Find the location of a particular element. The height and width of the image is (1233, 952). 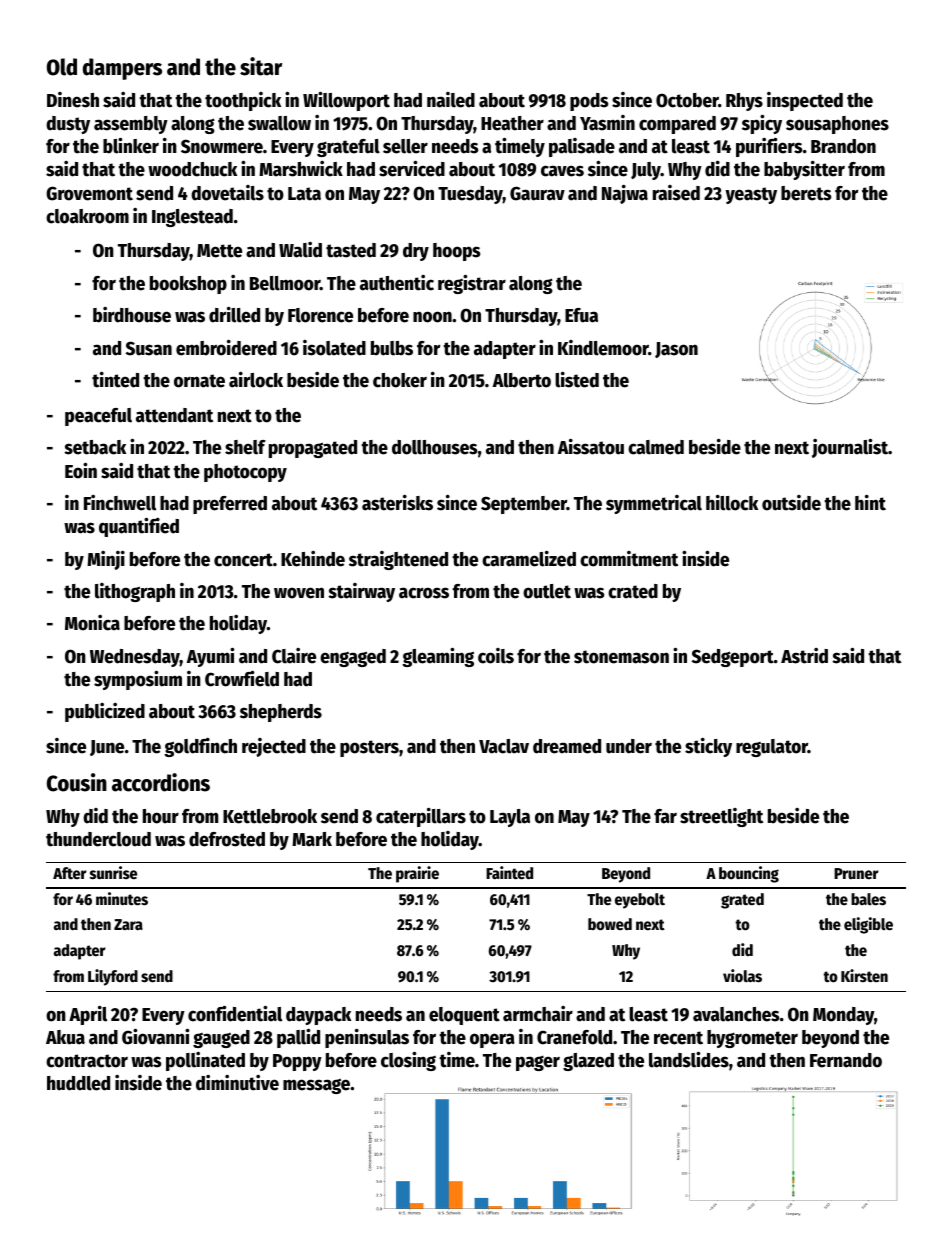

peaceful is located at coordinates (98, 417).
